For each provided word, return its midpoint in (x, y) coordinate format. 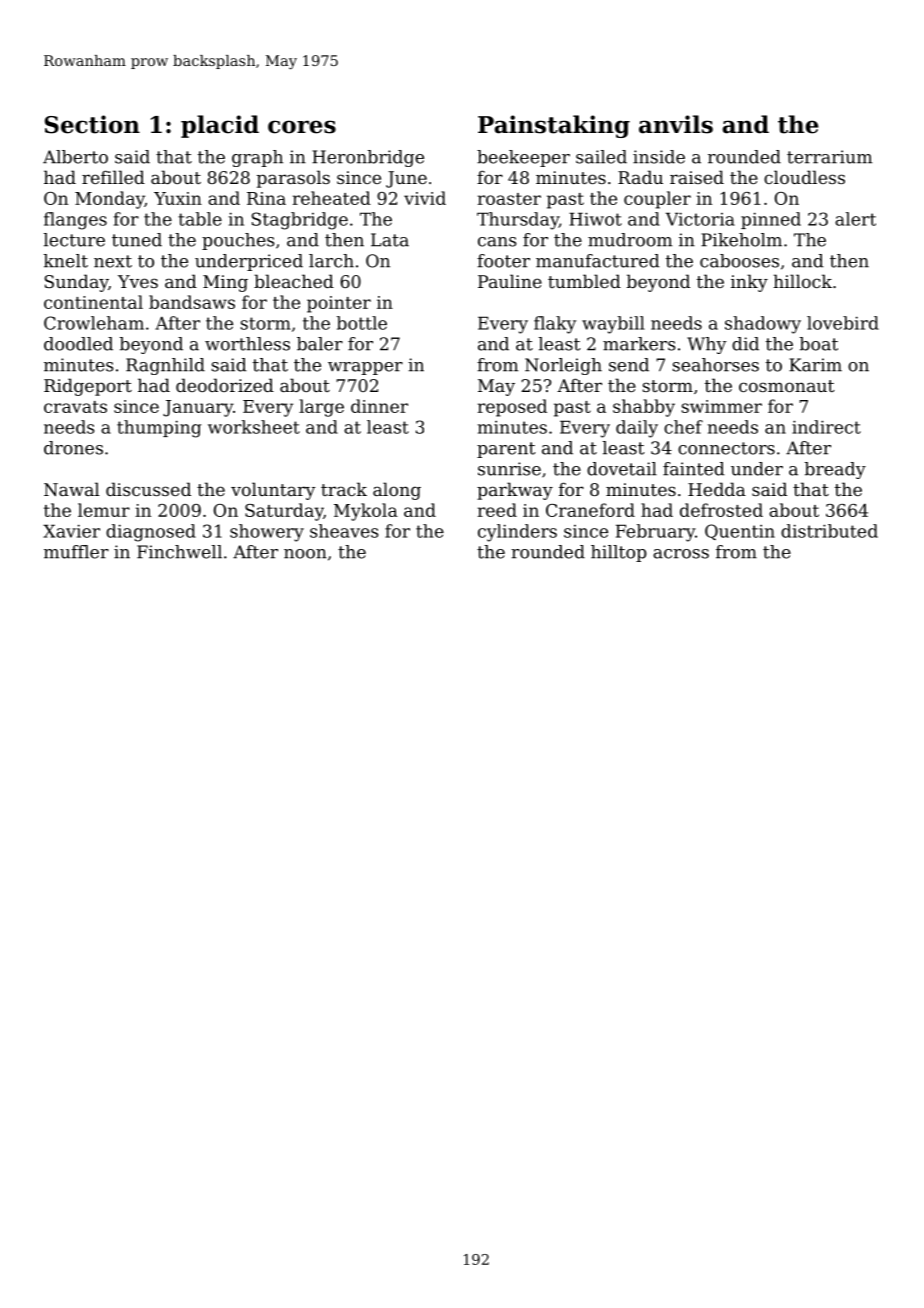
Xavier (71, 531)
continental (93, 302)
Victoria (700, 219)
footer (503, 261)
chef (683, 427)
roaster (509, 199)
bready (835, 470)
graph (257, 158)
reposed (512, 408)
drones (73, 448)
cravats (75, 407)
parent (506, 450)
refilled (113, 177)
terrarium (829, 157)
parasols (293, 179)
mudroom (630, 240)
